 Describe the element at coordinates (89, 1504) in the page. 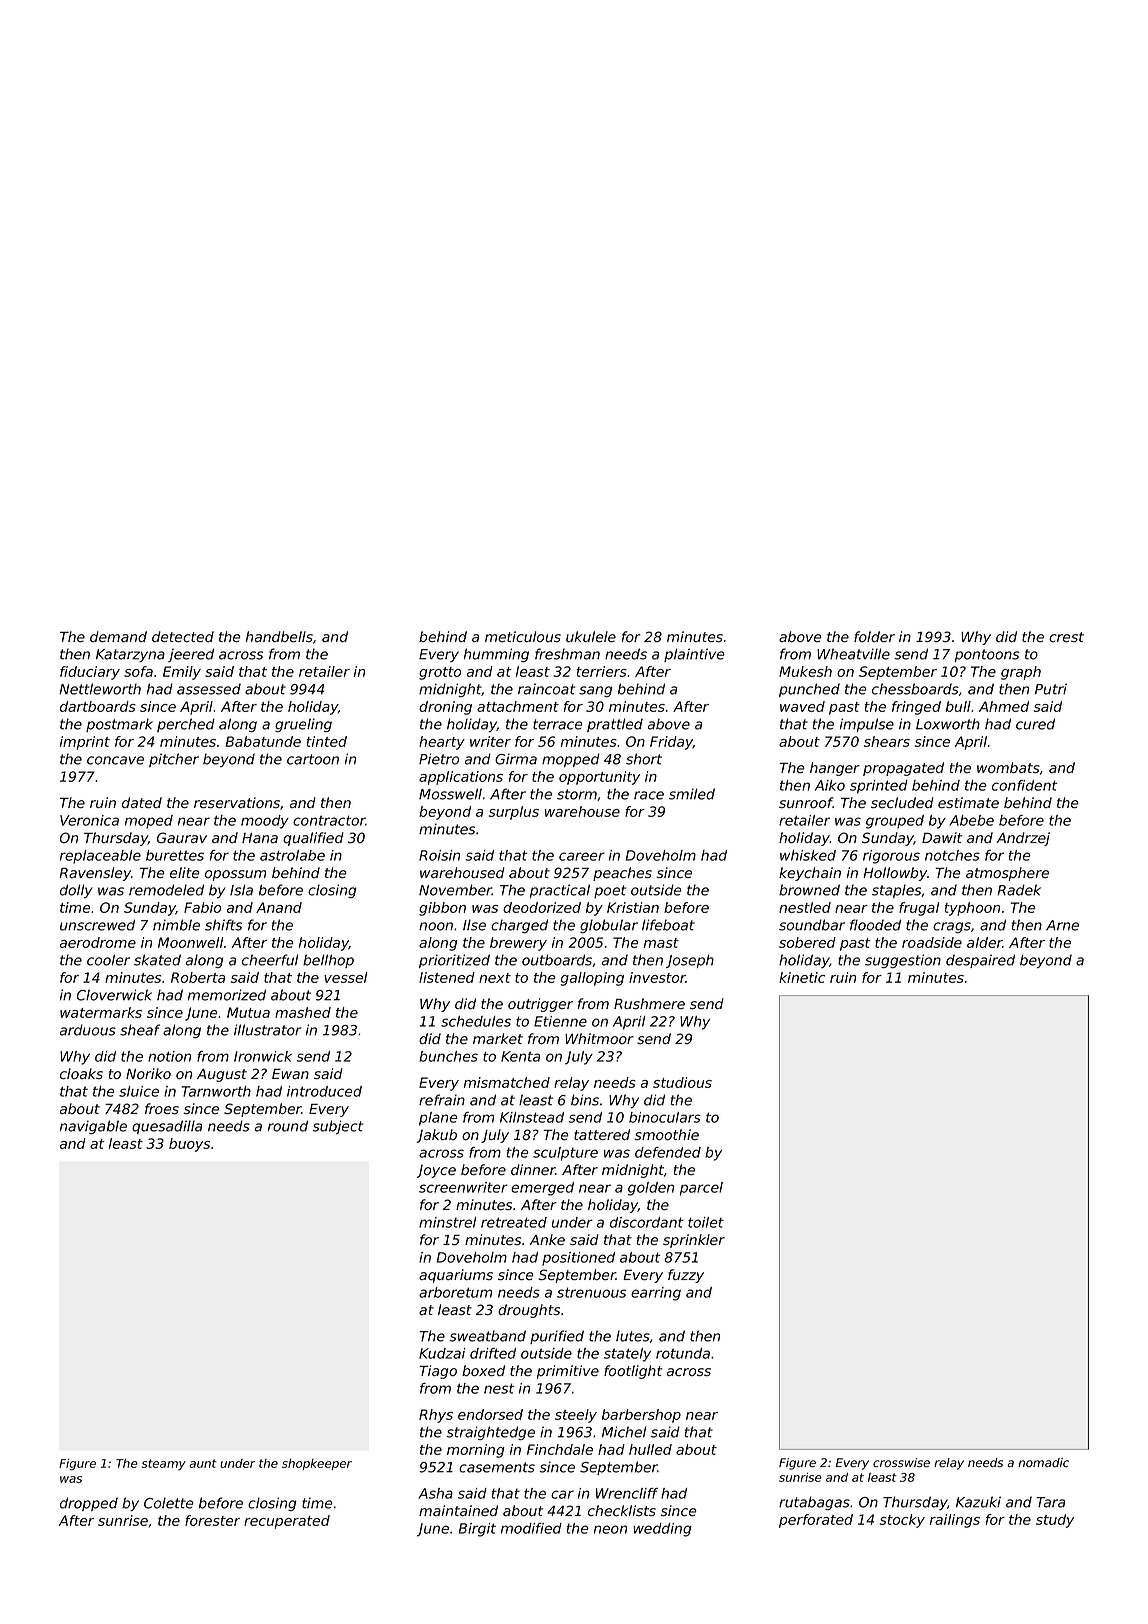

I see `dropped` at that location.
